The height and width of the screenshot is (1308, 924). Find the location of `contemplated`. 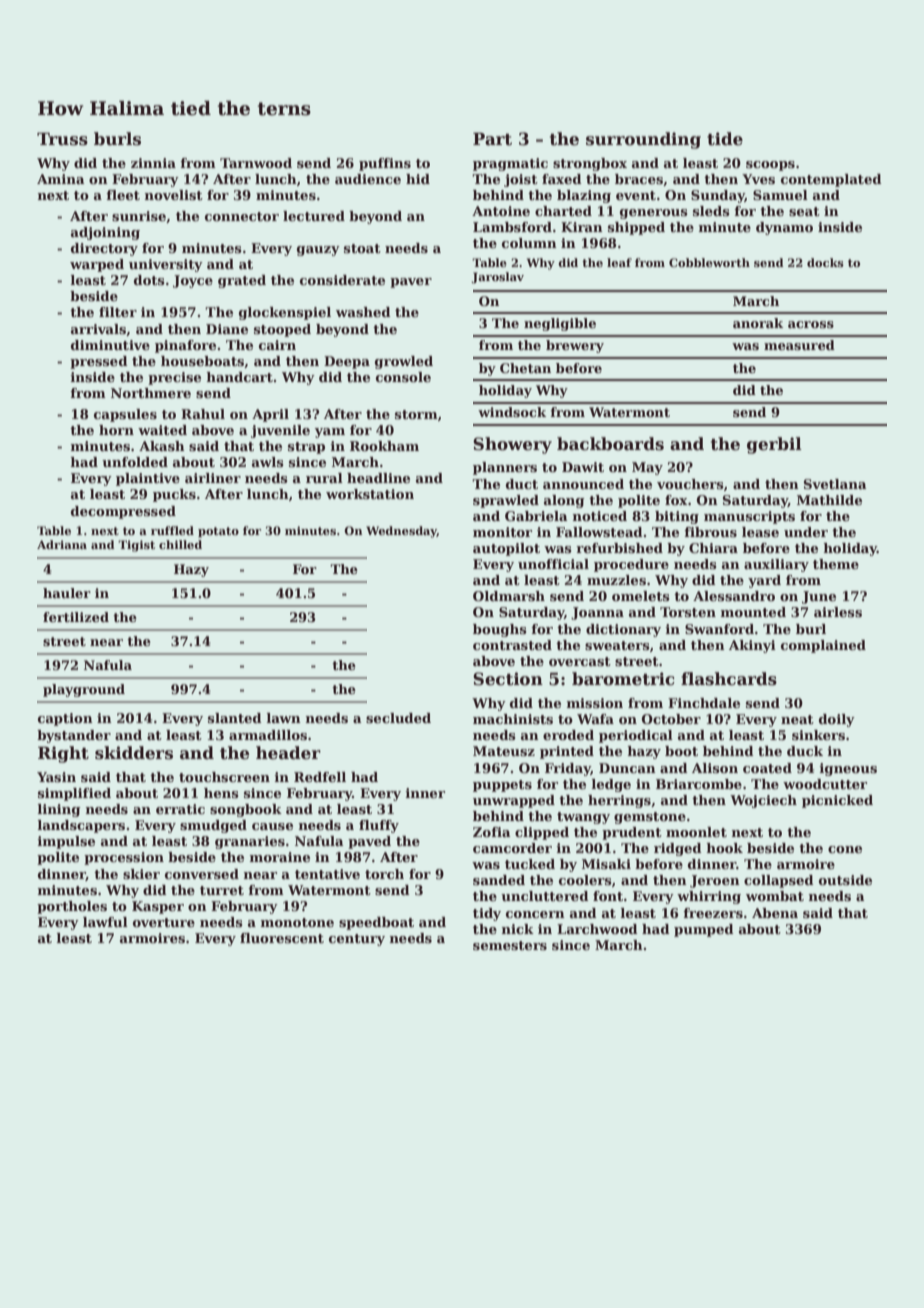

contemplated is located at coordinates (831, 180).
